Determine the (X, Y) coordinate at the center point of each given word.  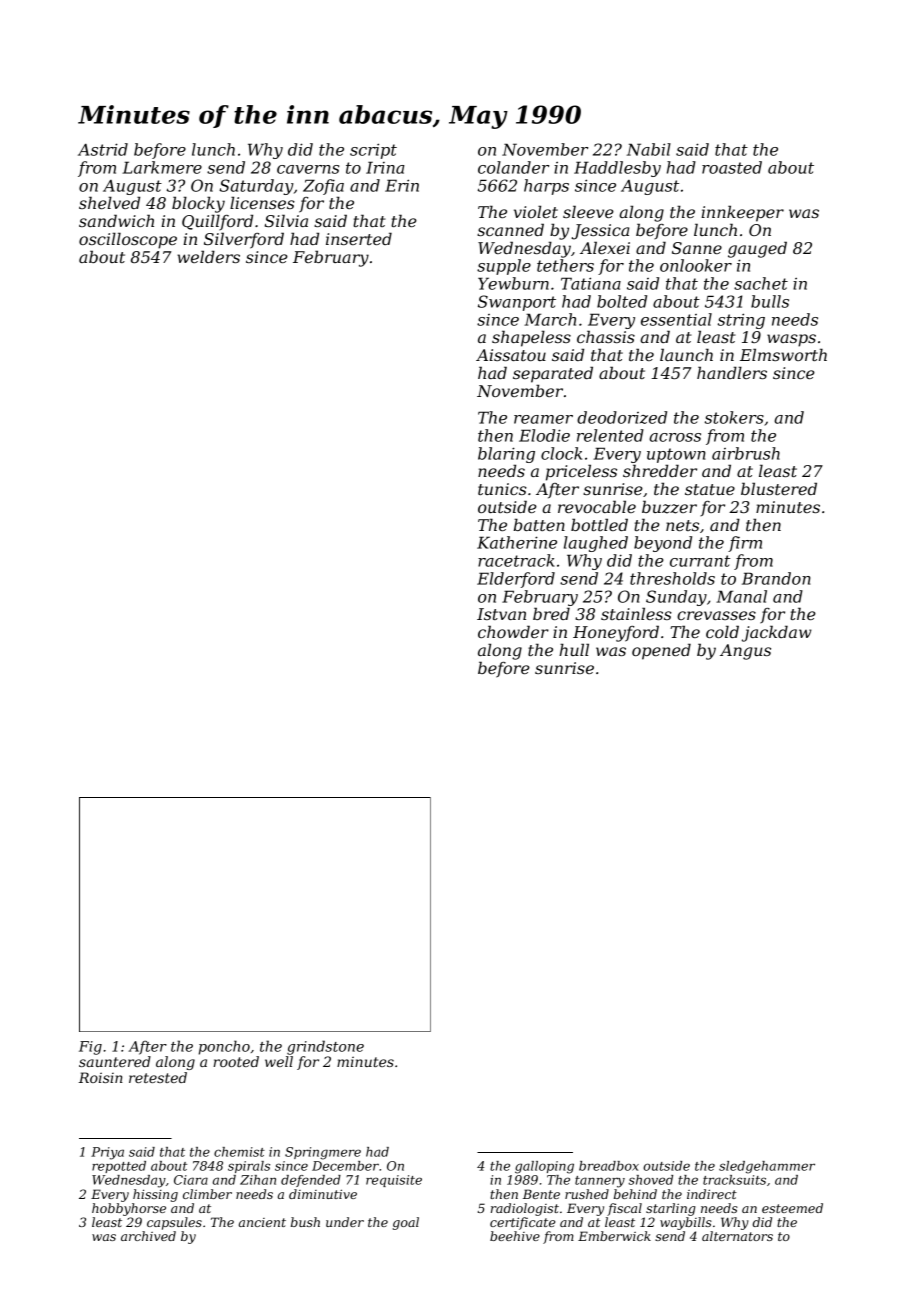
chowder (513, 631)
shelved (109, 202)
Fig (90, 1048)
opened (661, 651)
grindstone (325, 1047)
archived (148, 1236)
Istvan (501, 614)
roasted (732, 167)
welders (208, 256)
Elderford (516, 580)
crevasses (716, 615)
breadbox (609, 1166)
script (373, 151)
